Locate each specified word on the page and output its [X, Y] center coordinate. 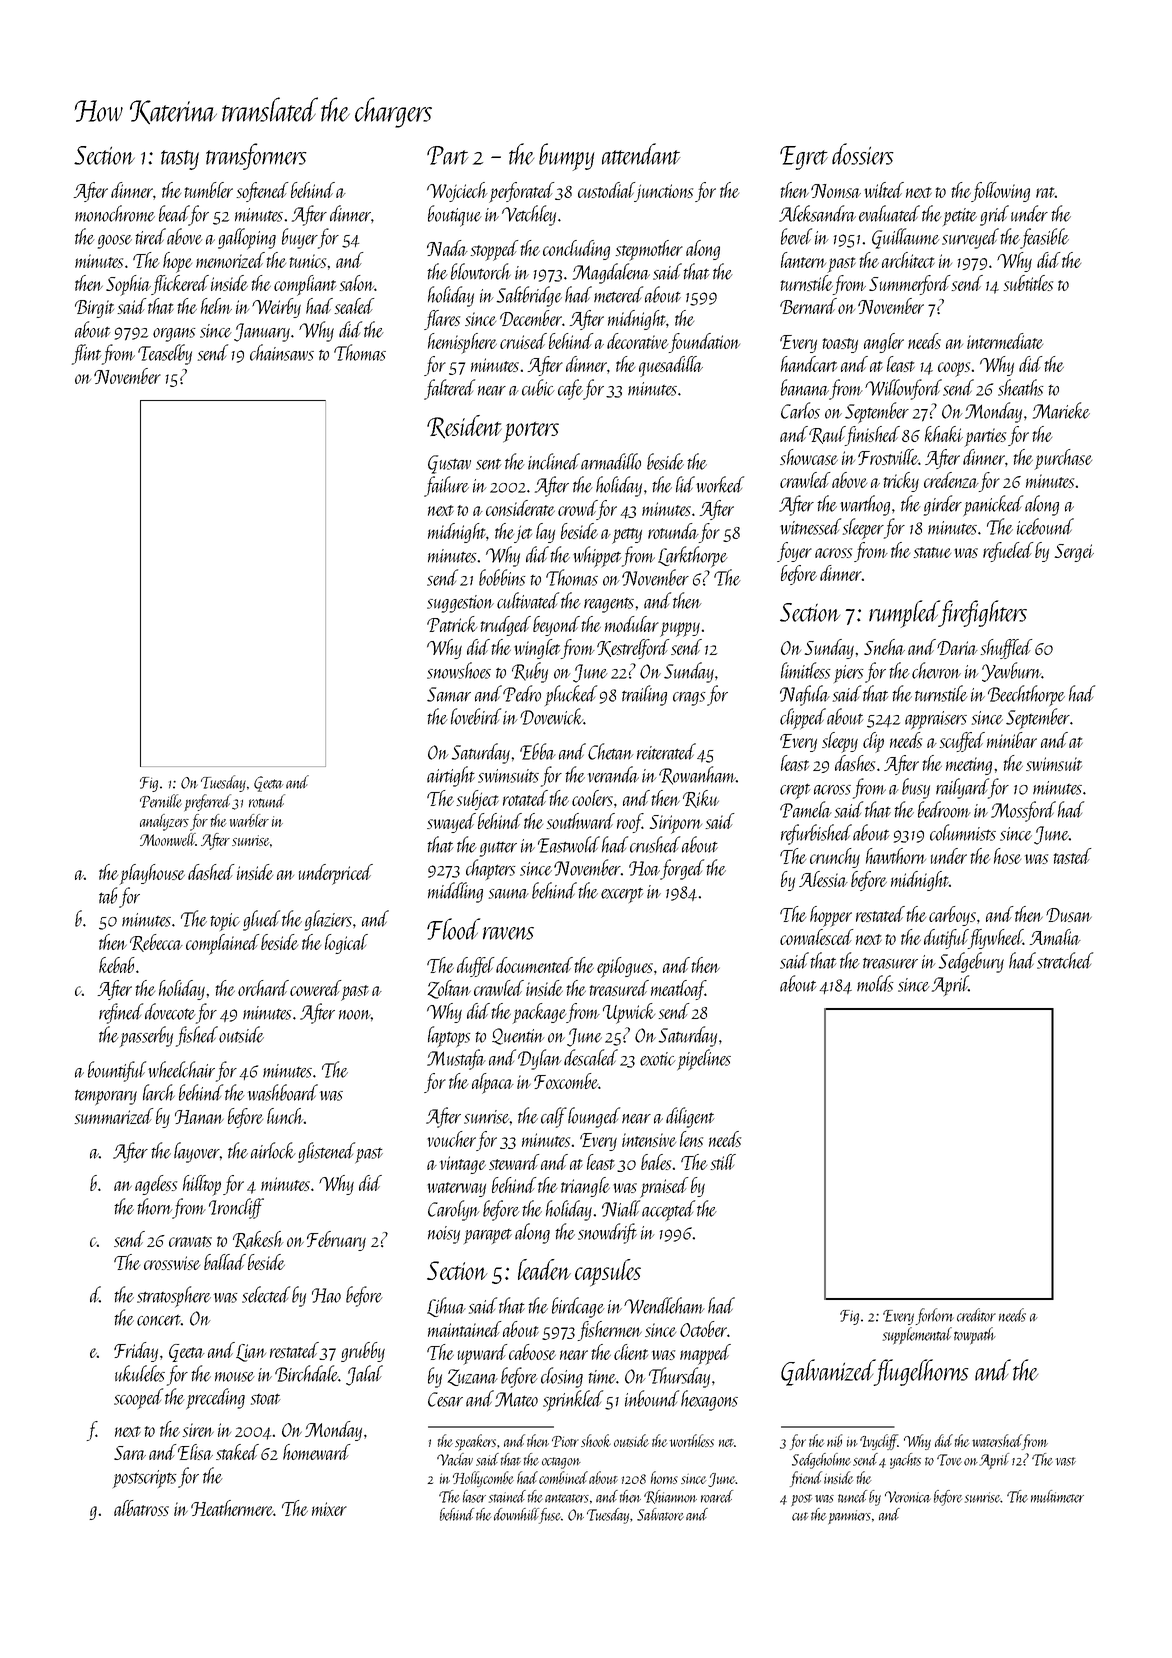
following [1000, 192]
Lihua [446, 1307]
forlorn [934, 1316]
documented [534, 965]
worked [720, 484]
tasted [1072, 856]
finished [873, 436]
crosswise [172, 1263]
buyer [300, 238]
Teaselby [165, 354]
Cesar [445, 1399]
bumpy [567, 157]
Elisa [195, 1452]
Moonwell [168, 839]
